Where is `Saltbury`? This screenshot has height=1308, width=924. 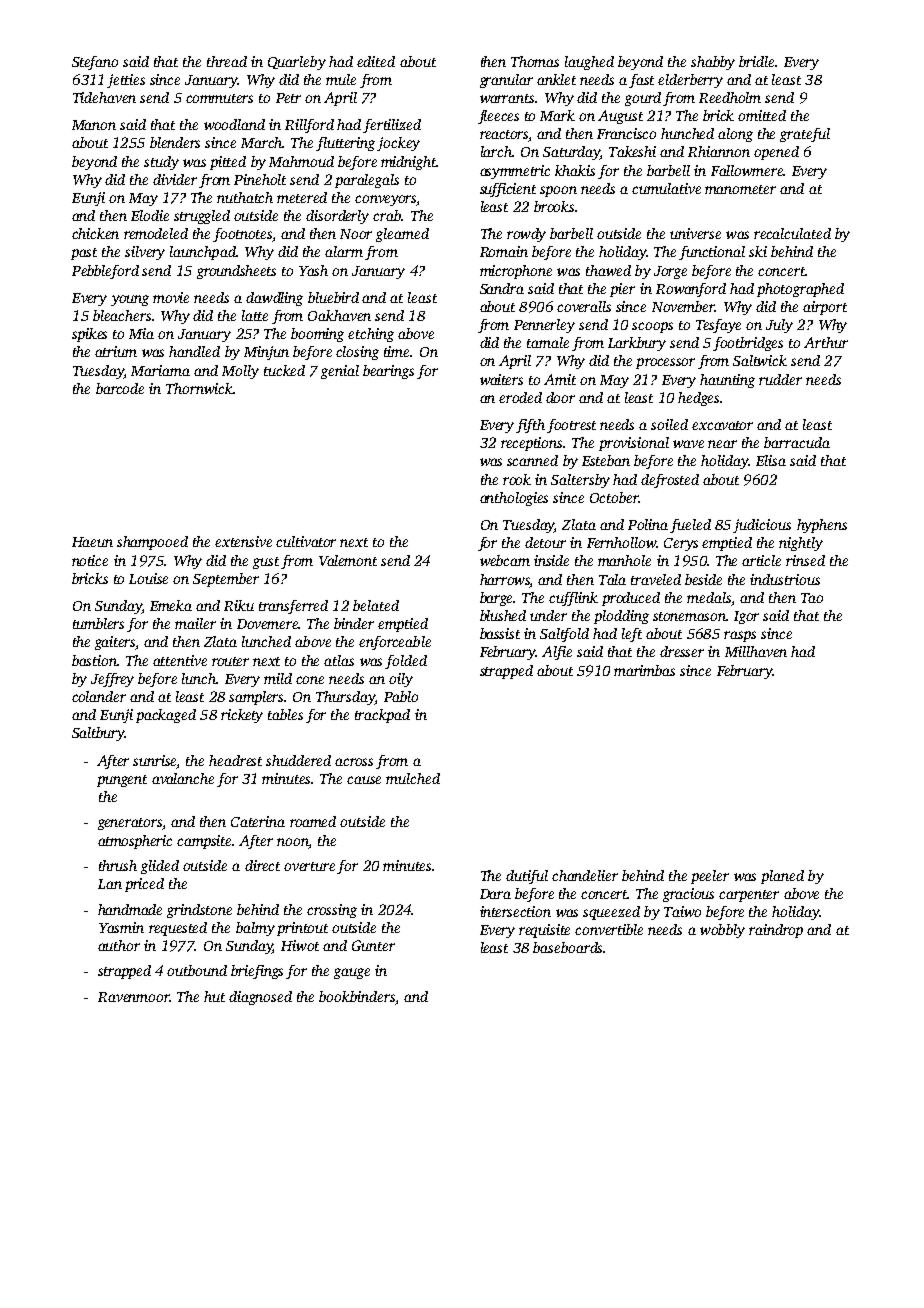 Saltbury is located at coordinates (98, 734).
